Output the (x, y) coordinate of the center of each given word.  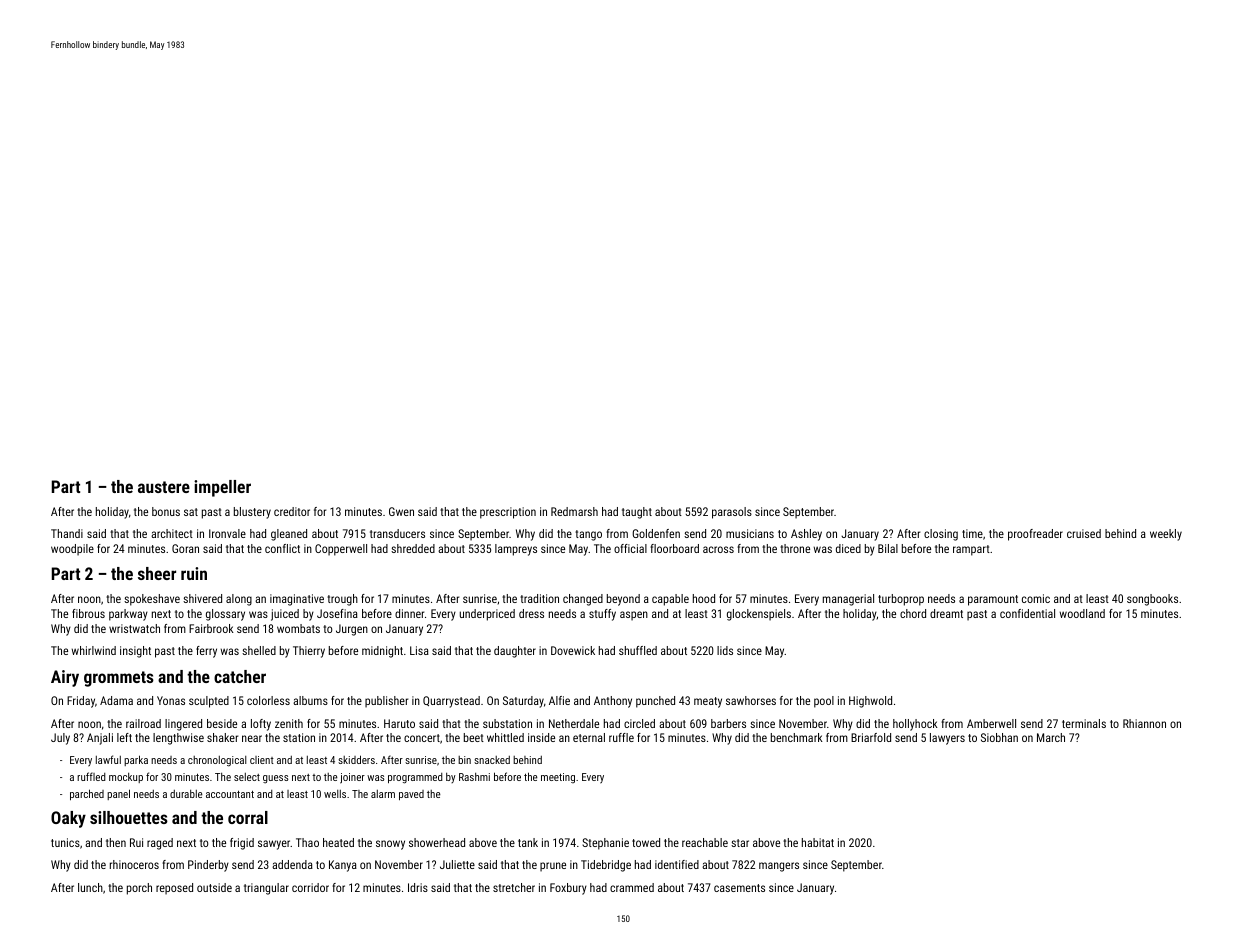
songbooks (1152, 600)
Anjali (100, 739)
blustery (252, 513)
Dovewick (573, 650)
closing (941, 535)
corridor (310, 887)
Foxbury (568, 889)
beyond (623, 600)
